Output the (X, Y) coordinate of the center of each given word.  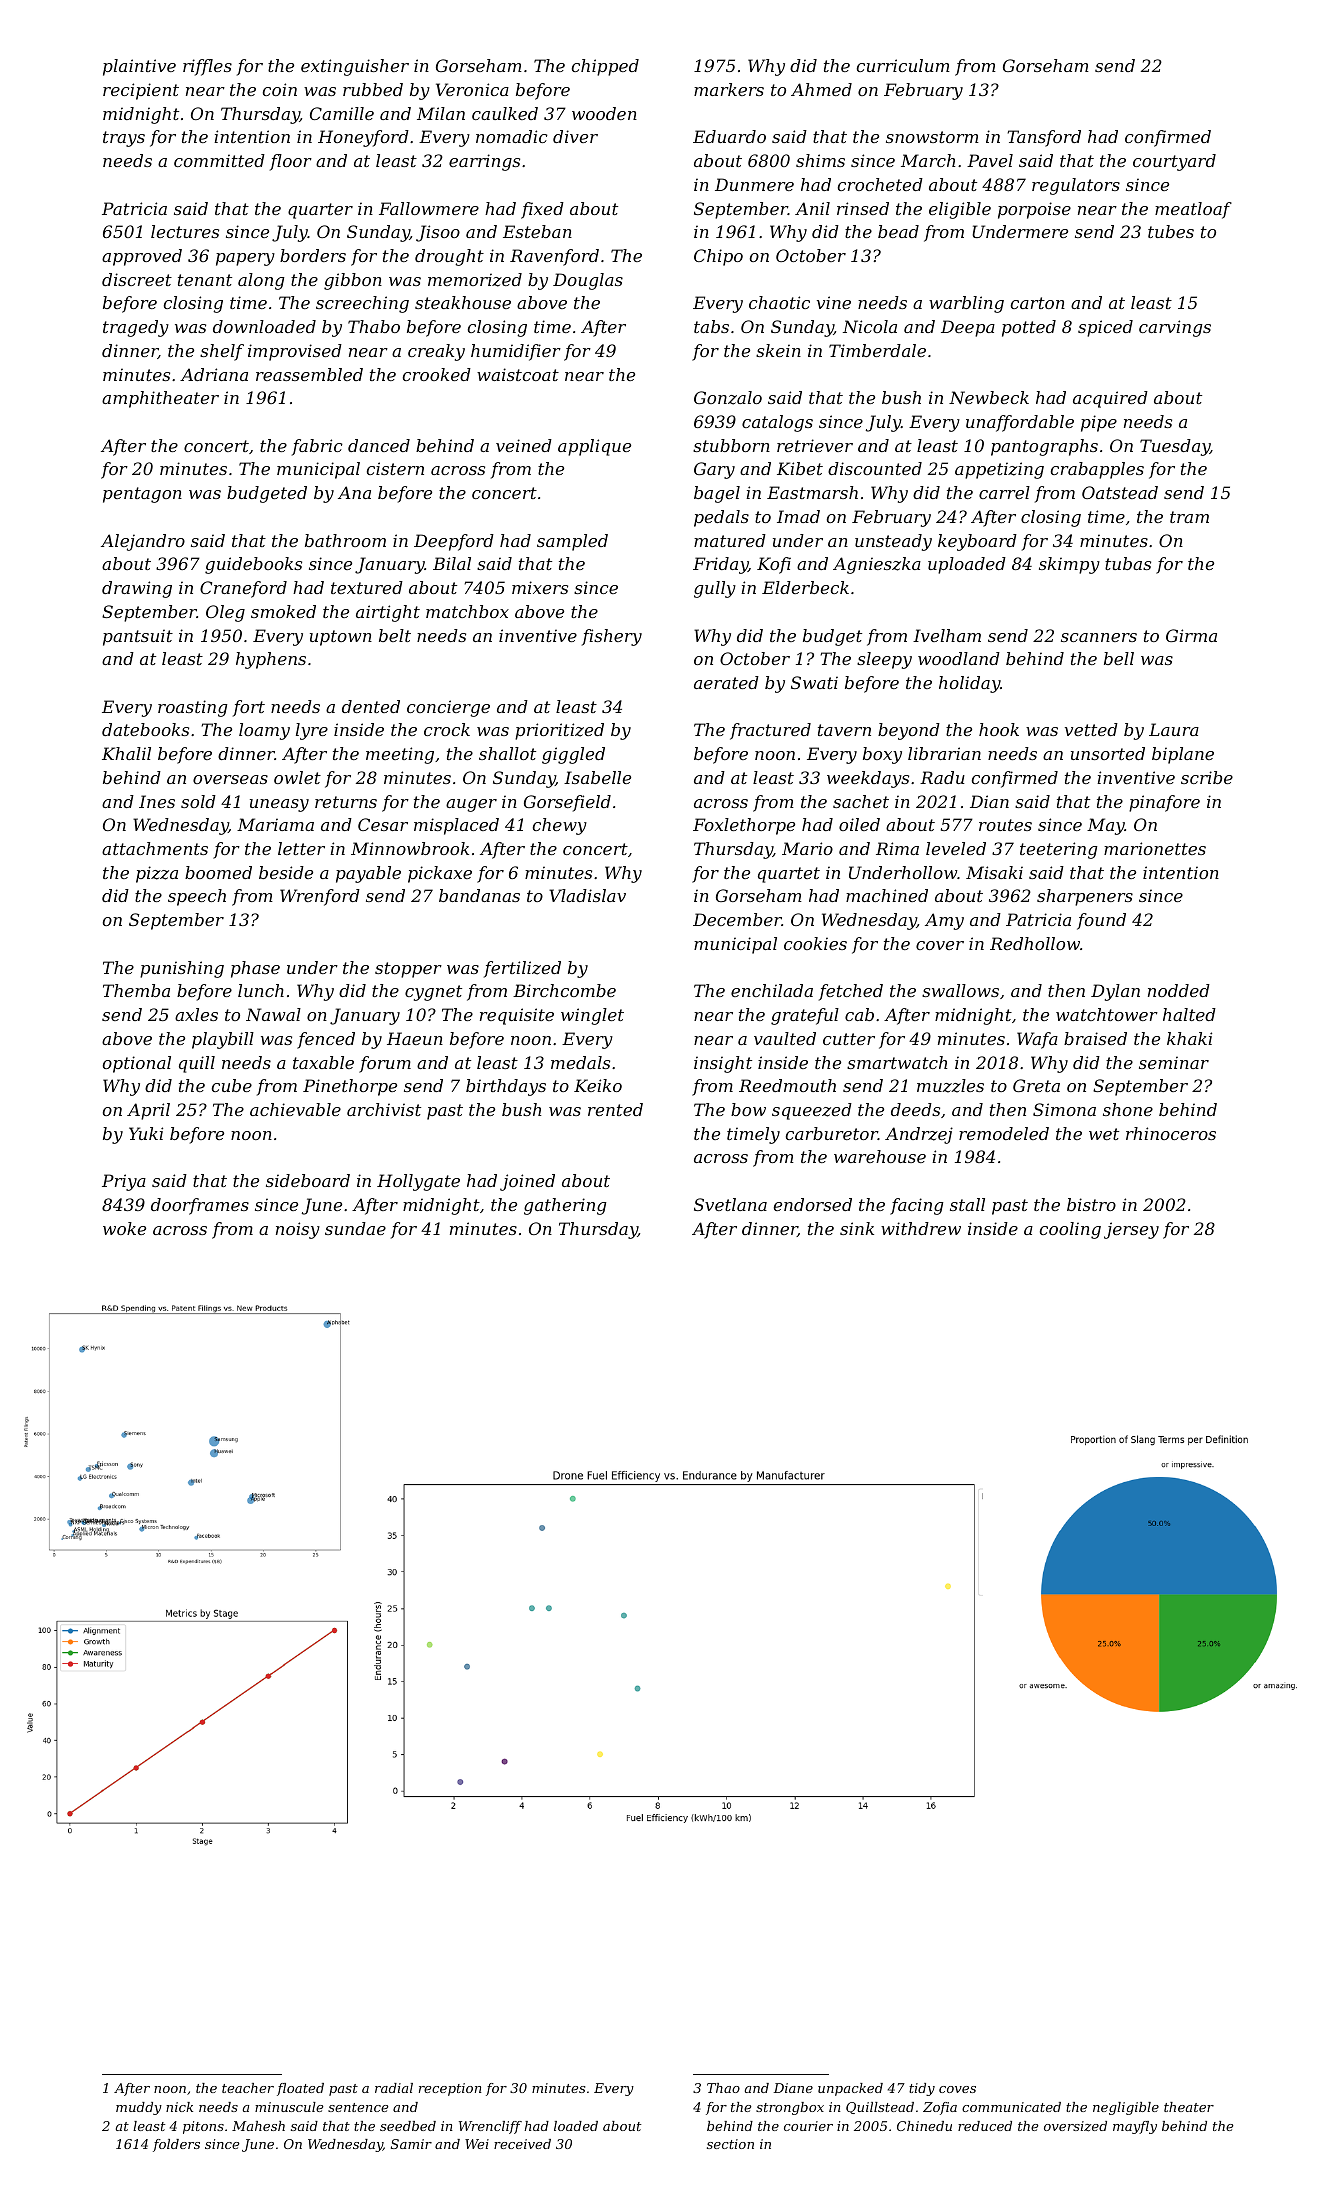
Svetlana (730, 1204)
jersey (1131, 1230)
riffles (207, 67)
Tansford (1044, 138)
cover (940, 945)
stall (967, 1204)
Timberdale (877, 350)
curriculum (903, 65)
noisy (298, 1230)
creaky (436, 352)
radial (394, 2088)
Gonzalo (728, 398)
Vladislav (587, 895)
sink (857, 1228)
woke (124, 1228)
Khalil (126, 753)
